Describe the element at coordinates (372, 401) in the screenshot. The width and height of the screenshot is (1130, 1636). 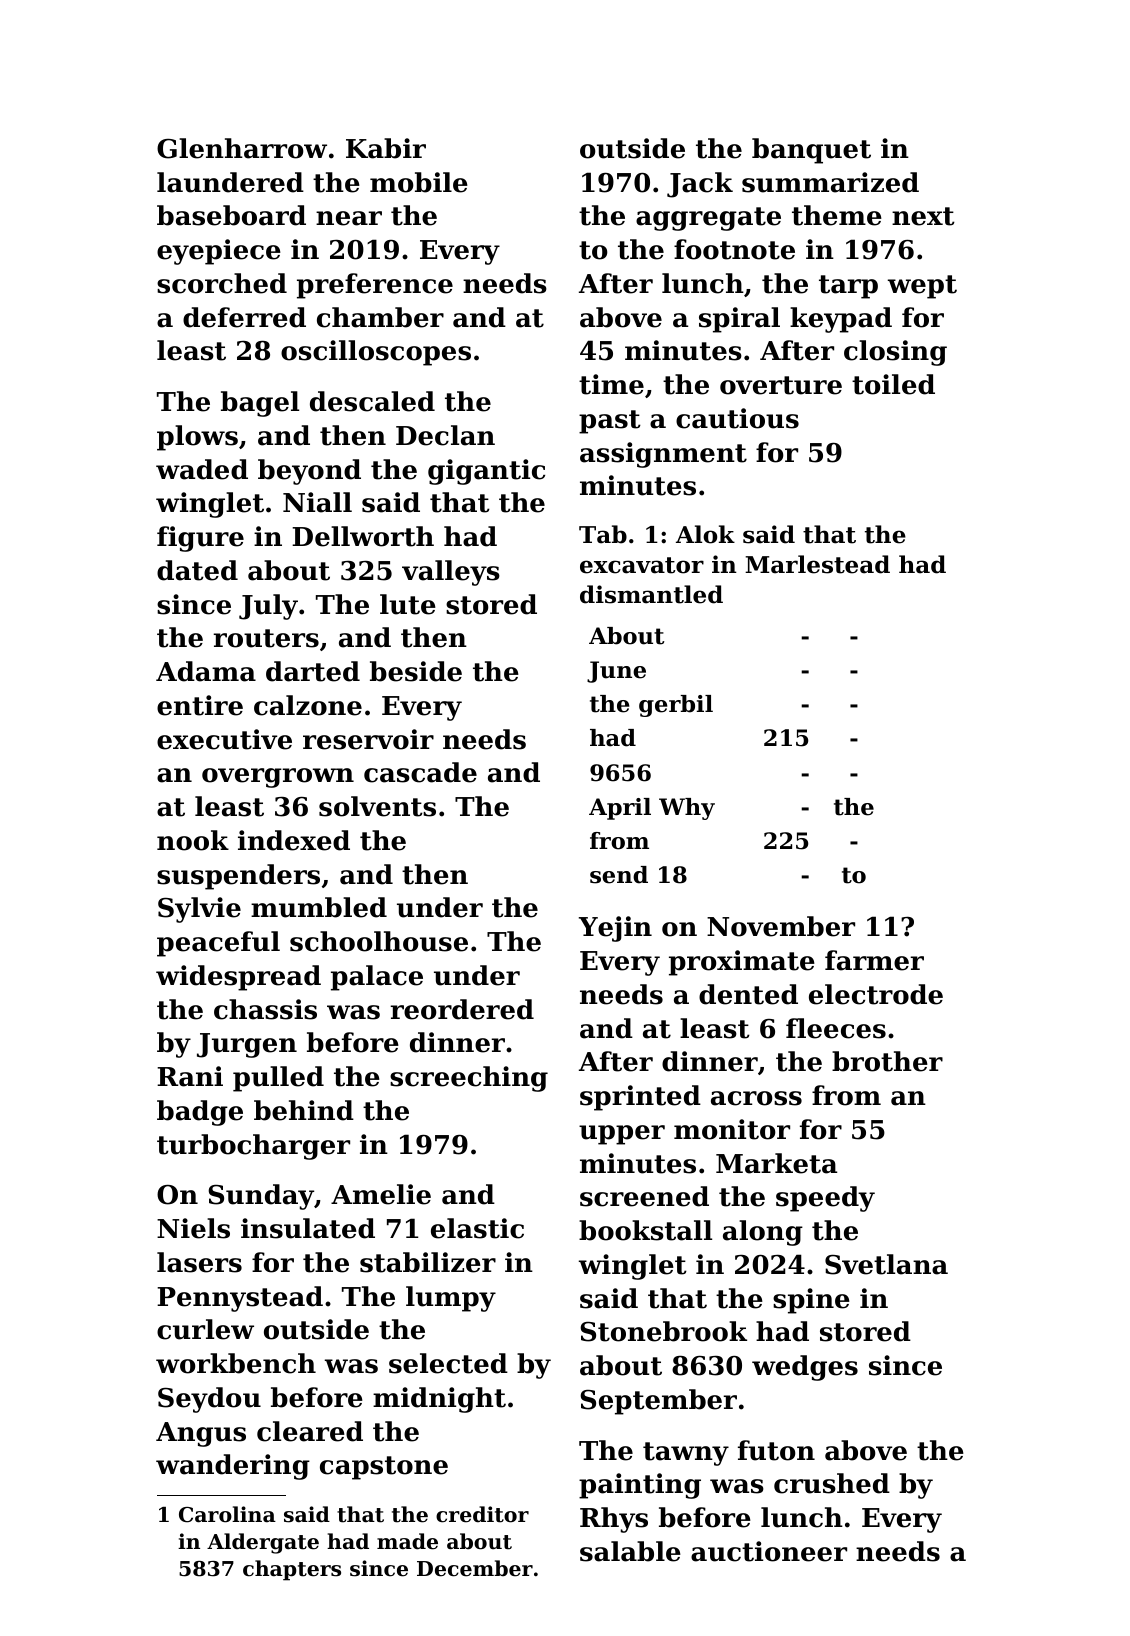
I see `descaled` at that location.
